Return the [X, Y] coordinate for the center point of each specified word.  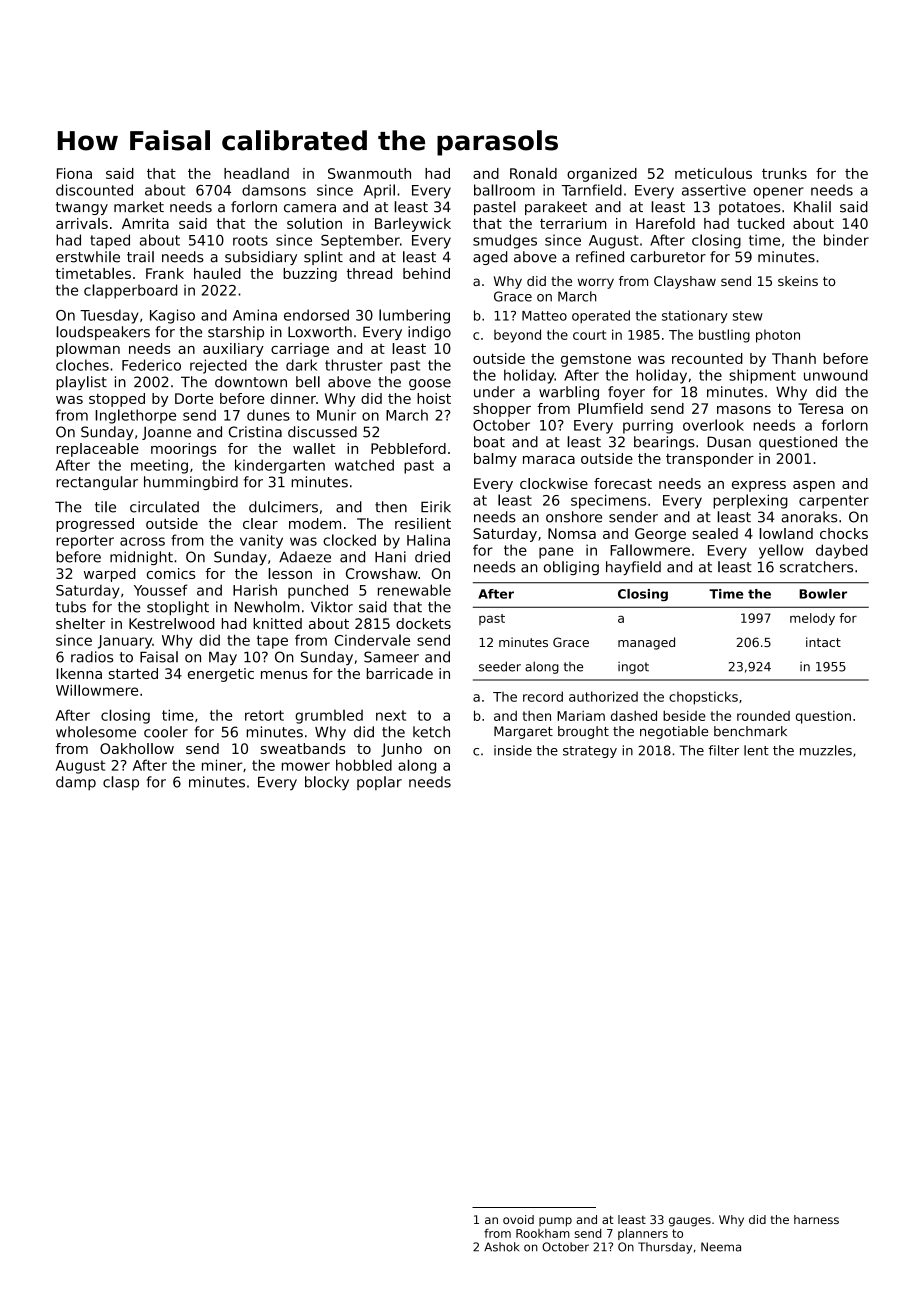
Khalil [812, 207]
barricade [400, 673]
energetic [221, 675]
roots [250, 240]
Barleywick [413, 225]
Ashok [501, 1247]
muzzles [826, 750]
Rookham [543, 1233]
